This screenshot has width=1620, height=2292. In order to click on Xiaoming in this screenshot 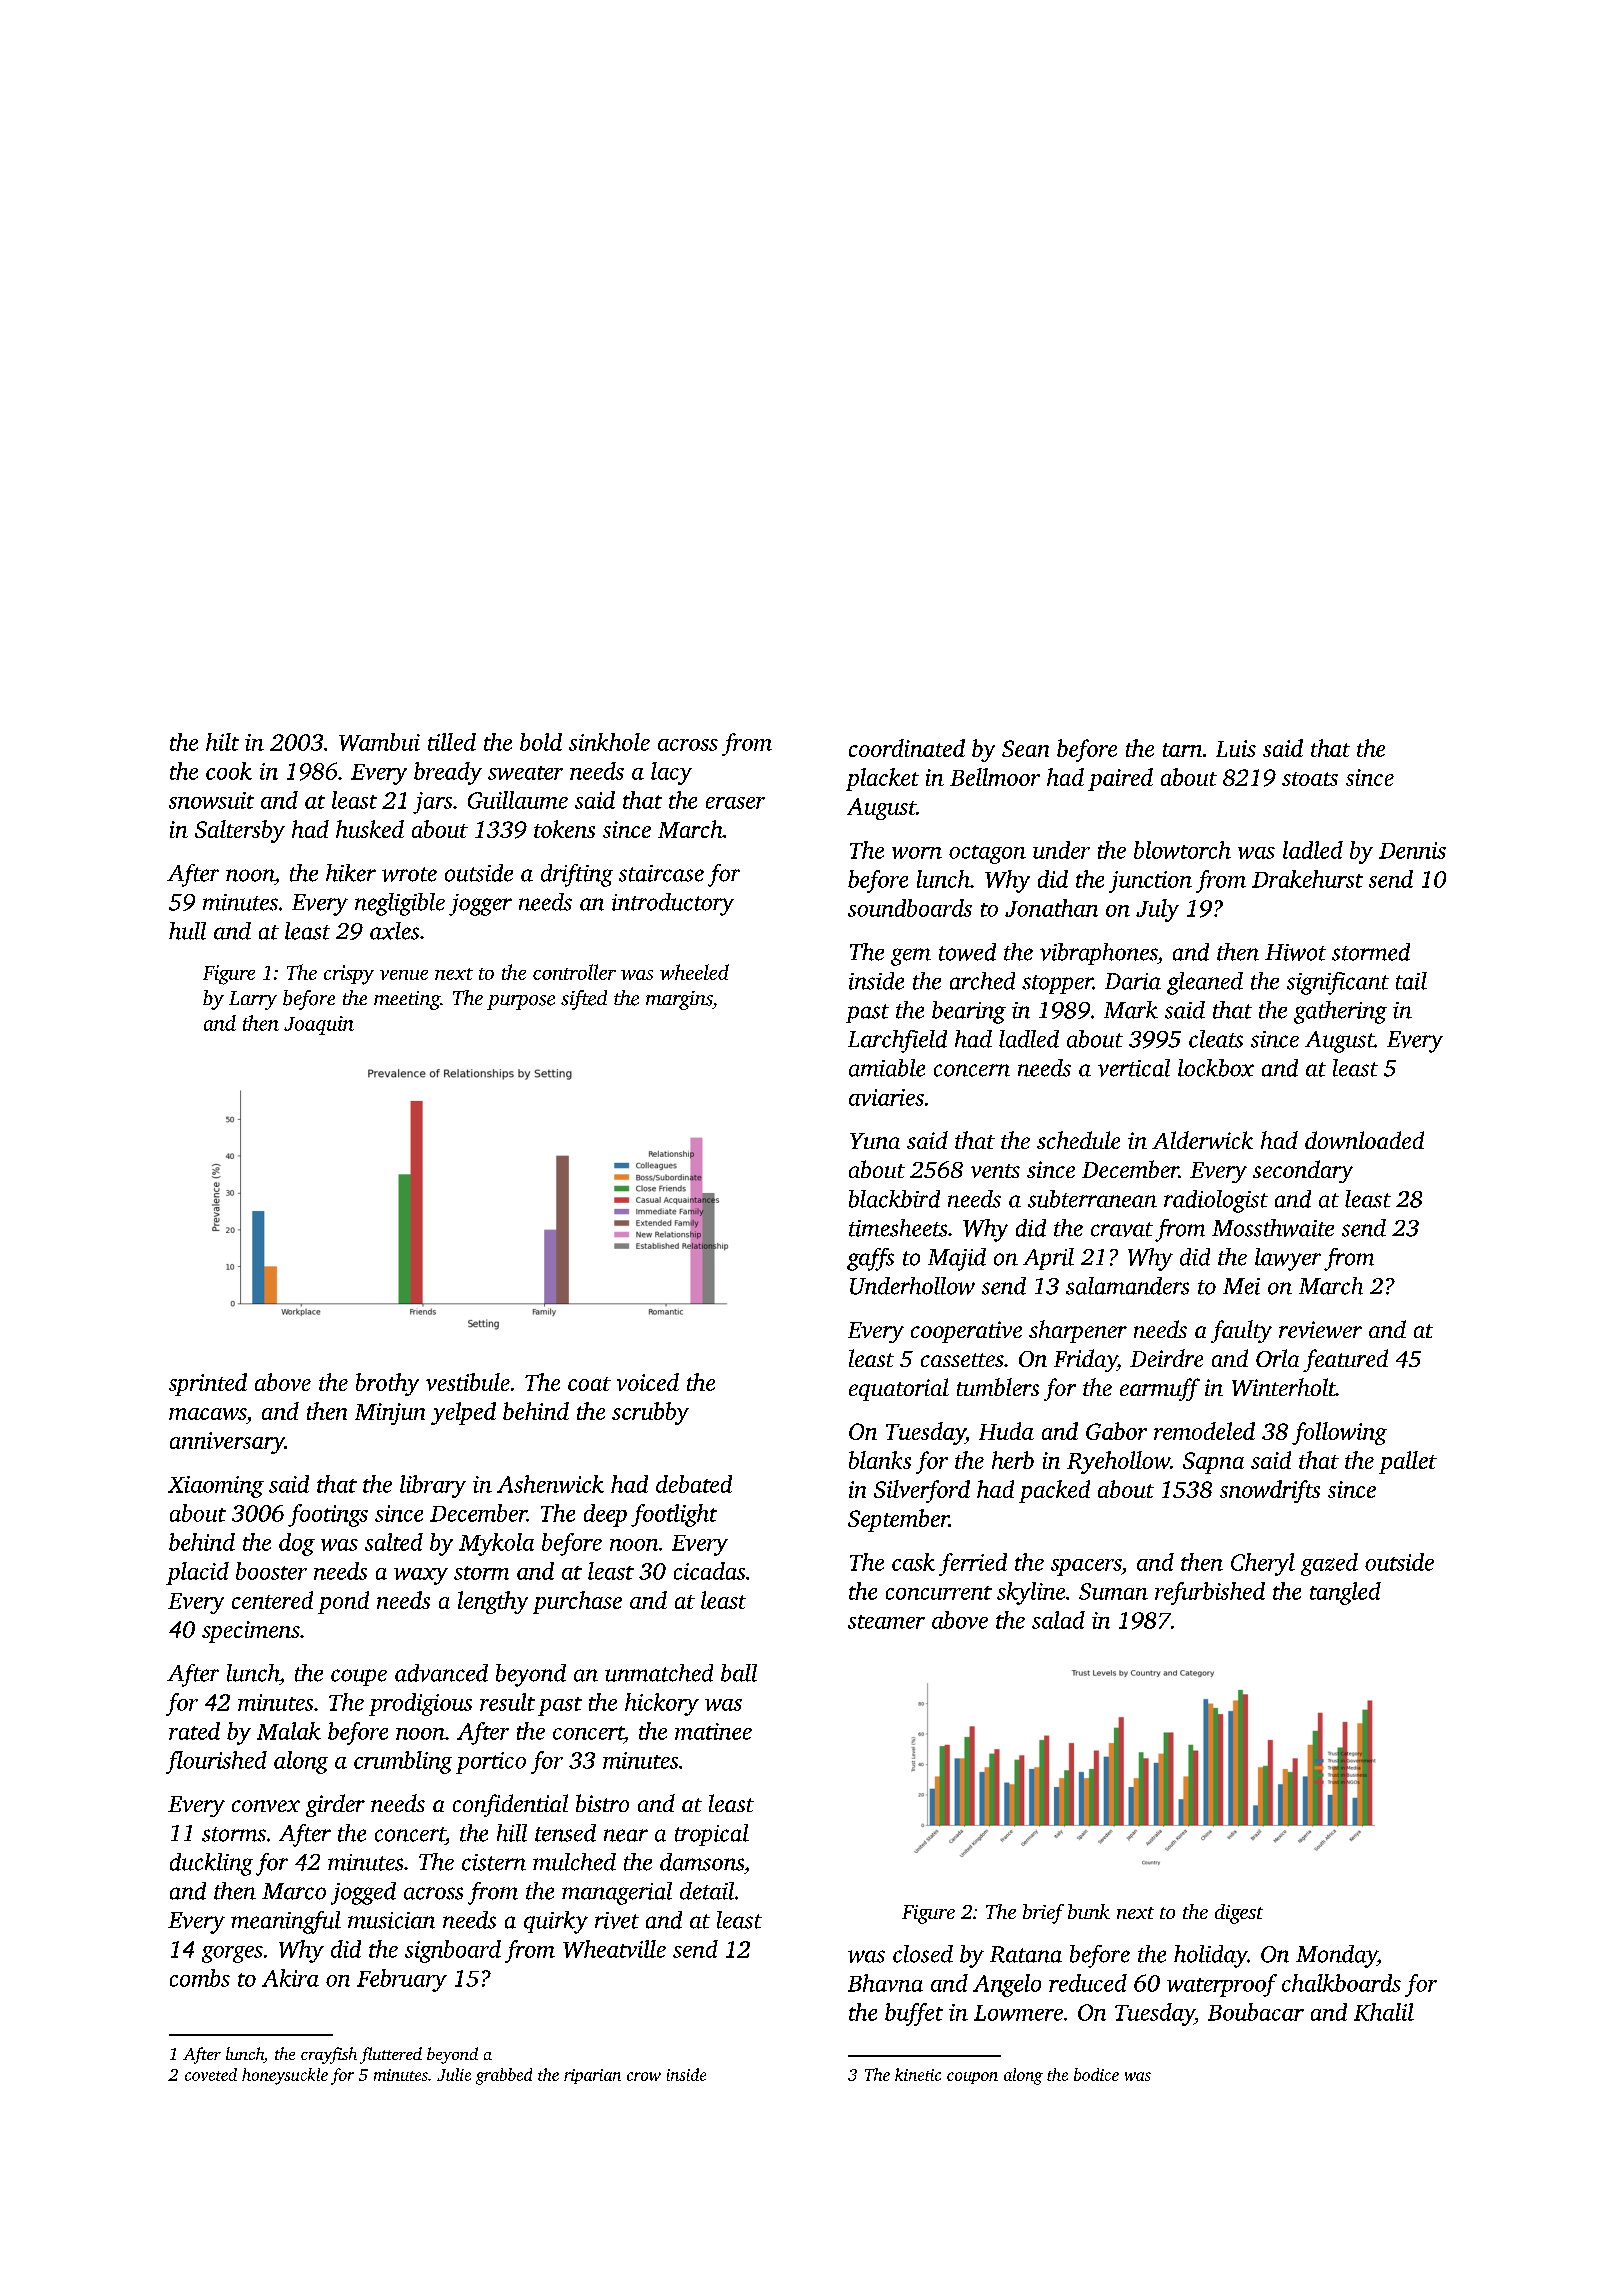, I will do `click(216, 1487)`.
